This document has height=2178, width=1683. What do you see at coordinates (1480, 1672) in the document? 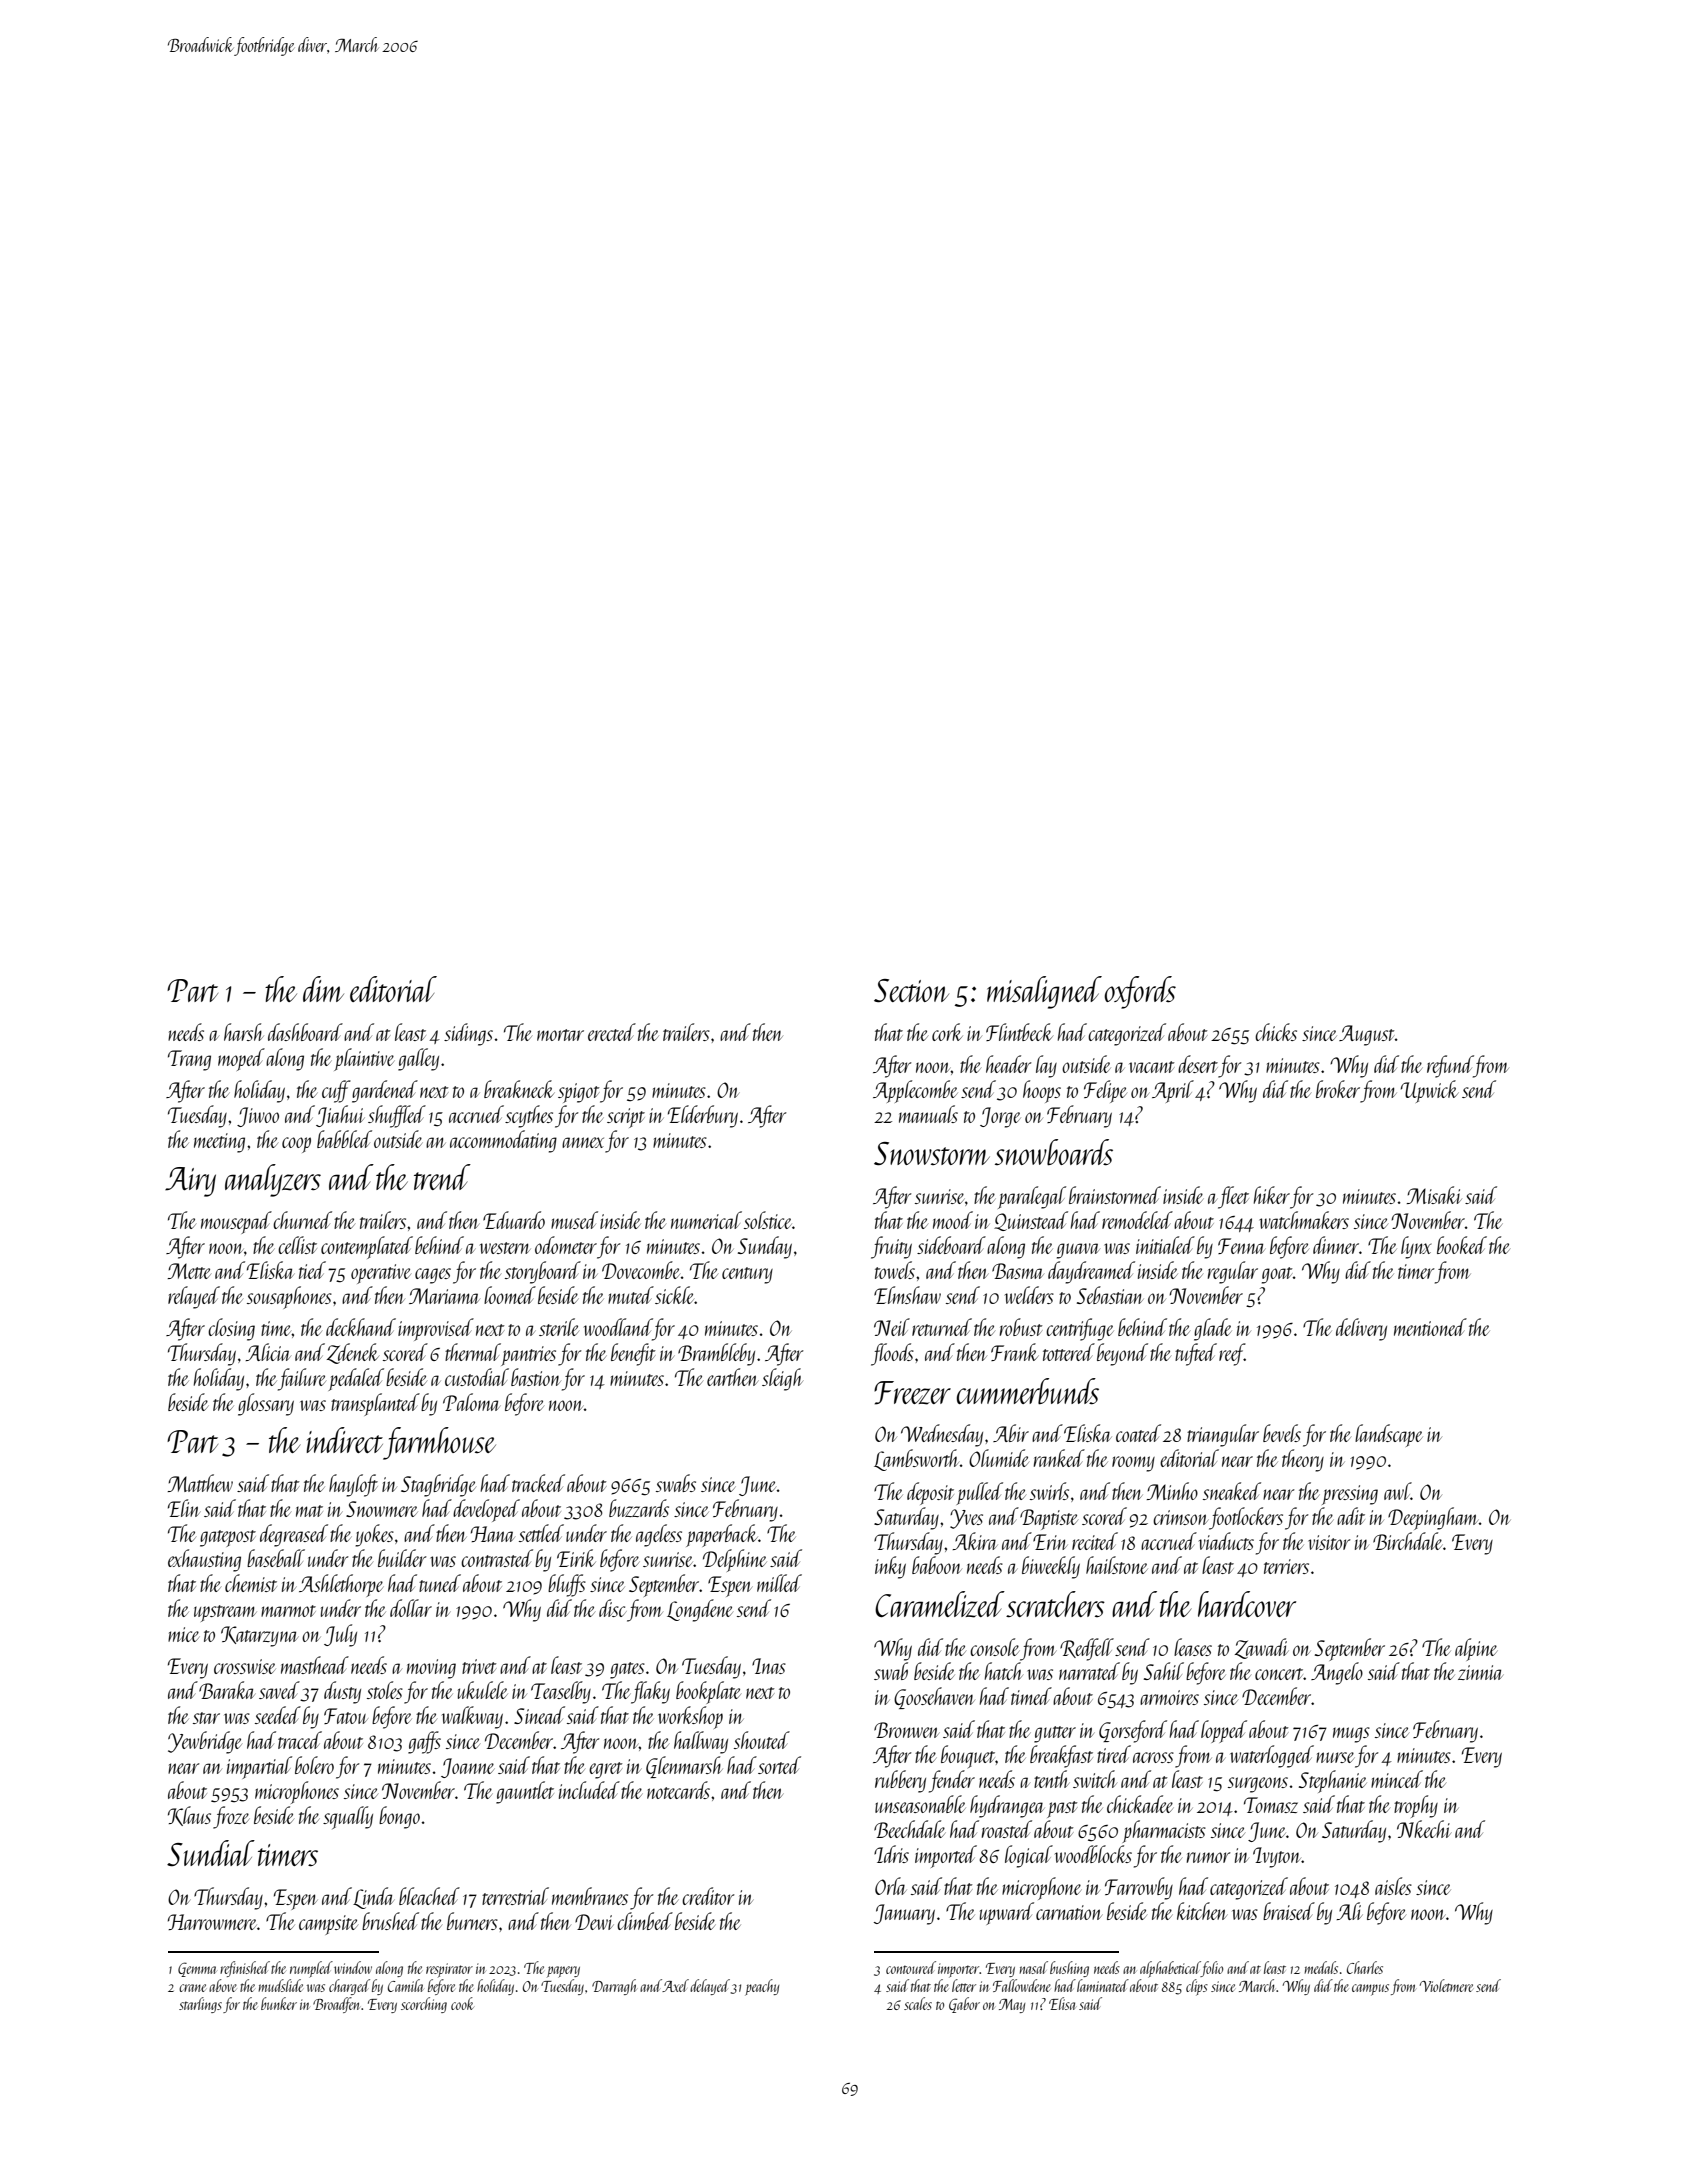
I see `zinnia` at bounding box center [1480, 1672].
